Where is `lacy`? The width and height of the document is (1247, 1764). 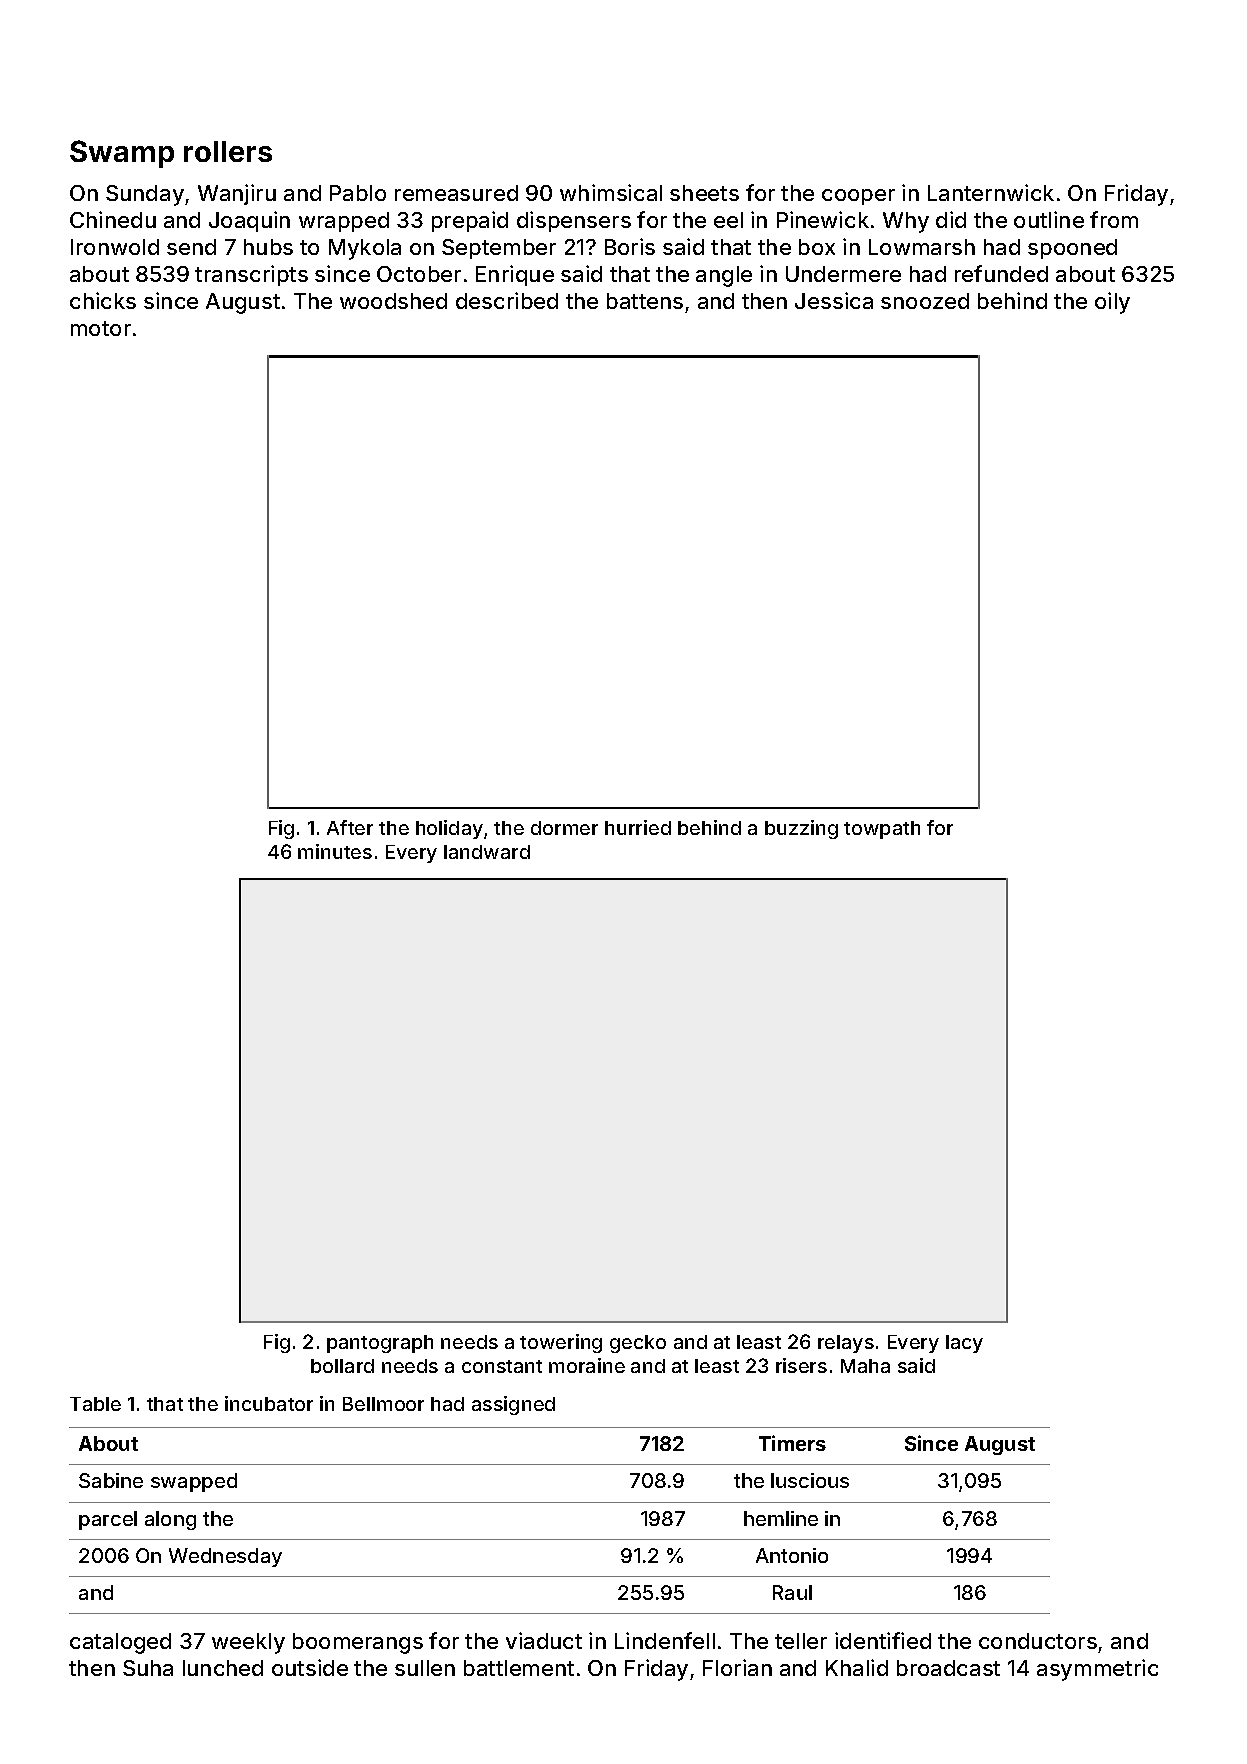 lacy is located at coordinates (964, 1344).
